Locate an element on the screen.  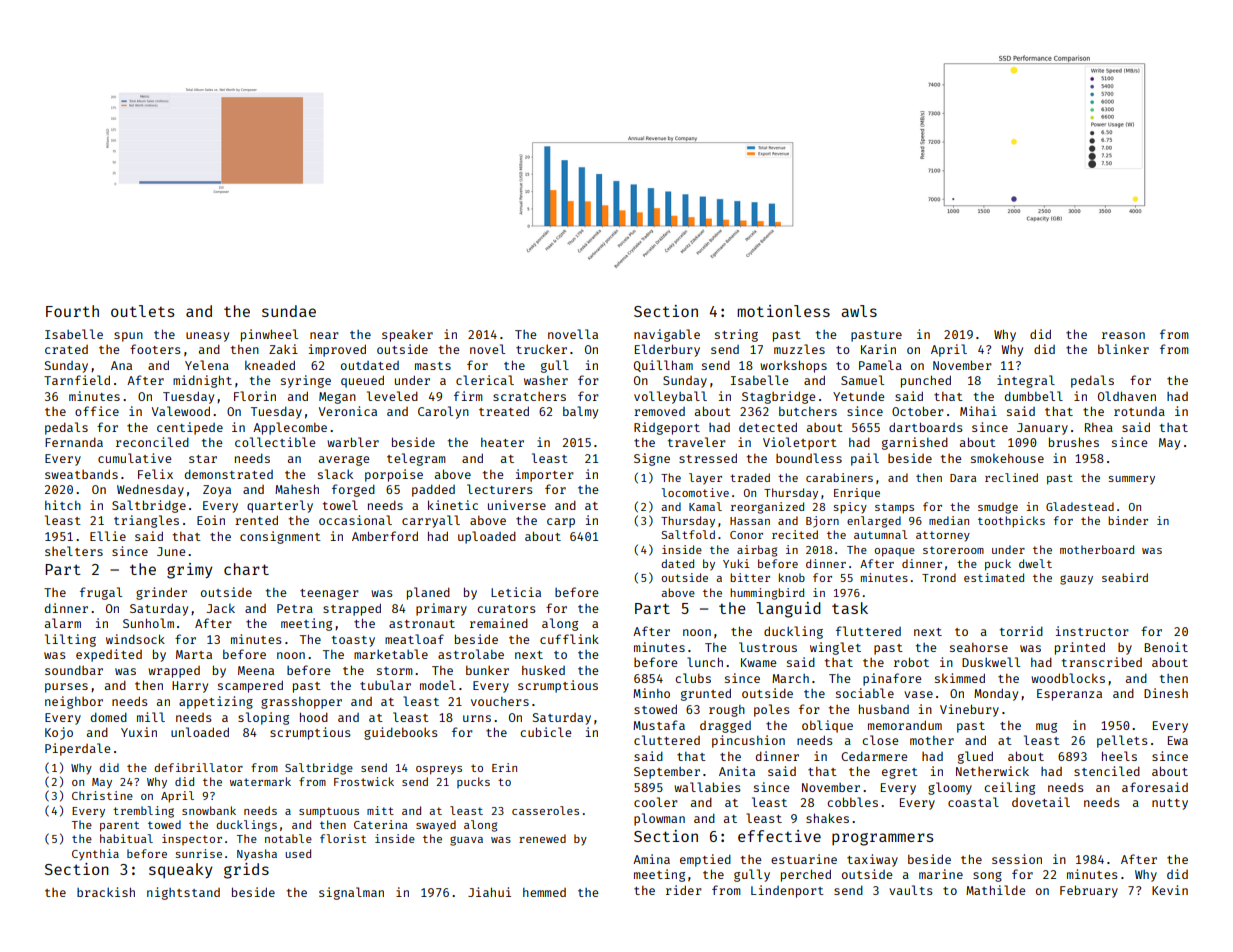
awls is located at coordinates (859, 311).
